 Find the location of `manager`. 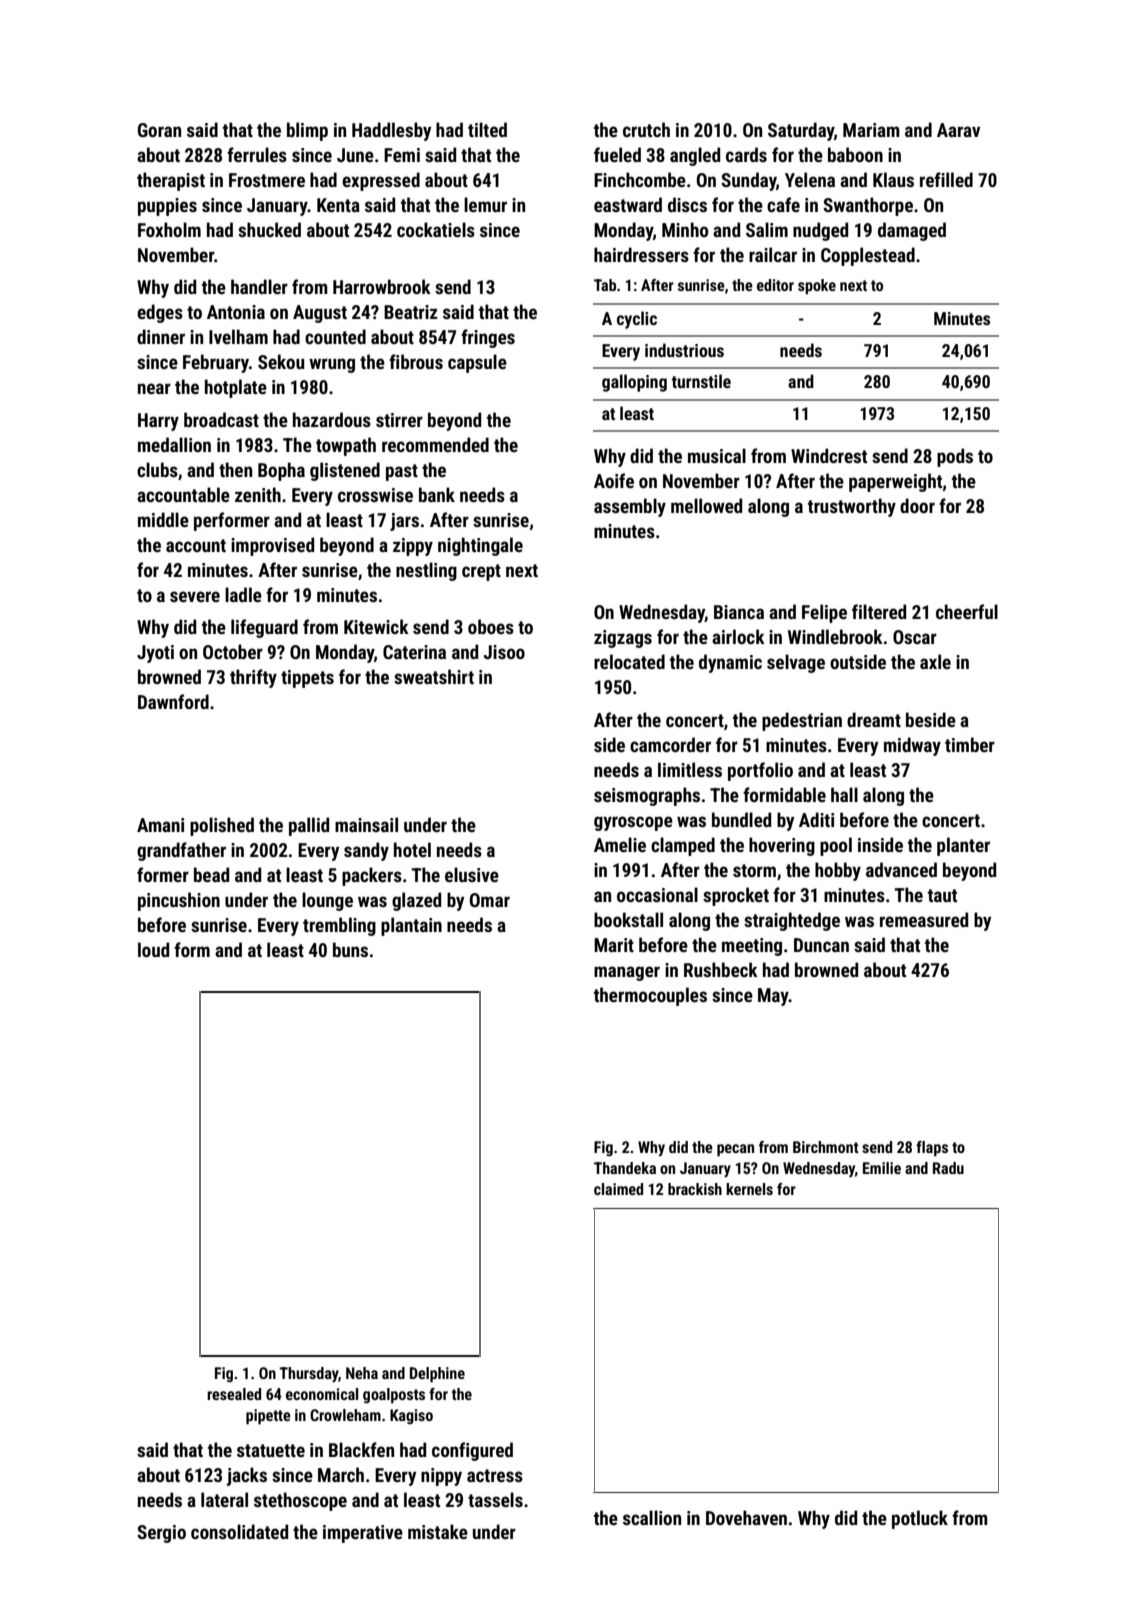

manager is located at coordinates (627, 973).
